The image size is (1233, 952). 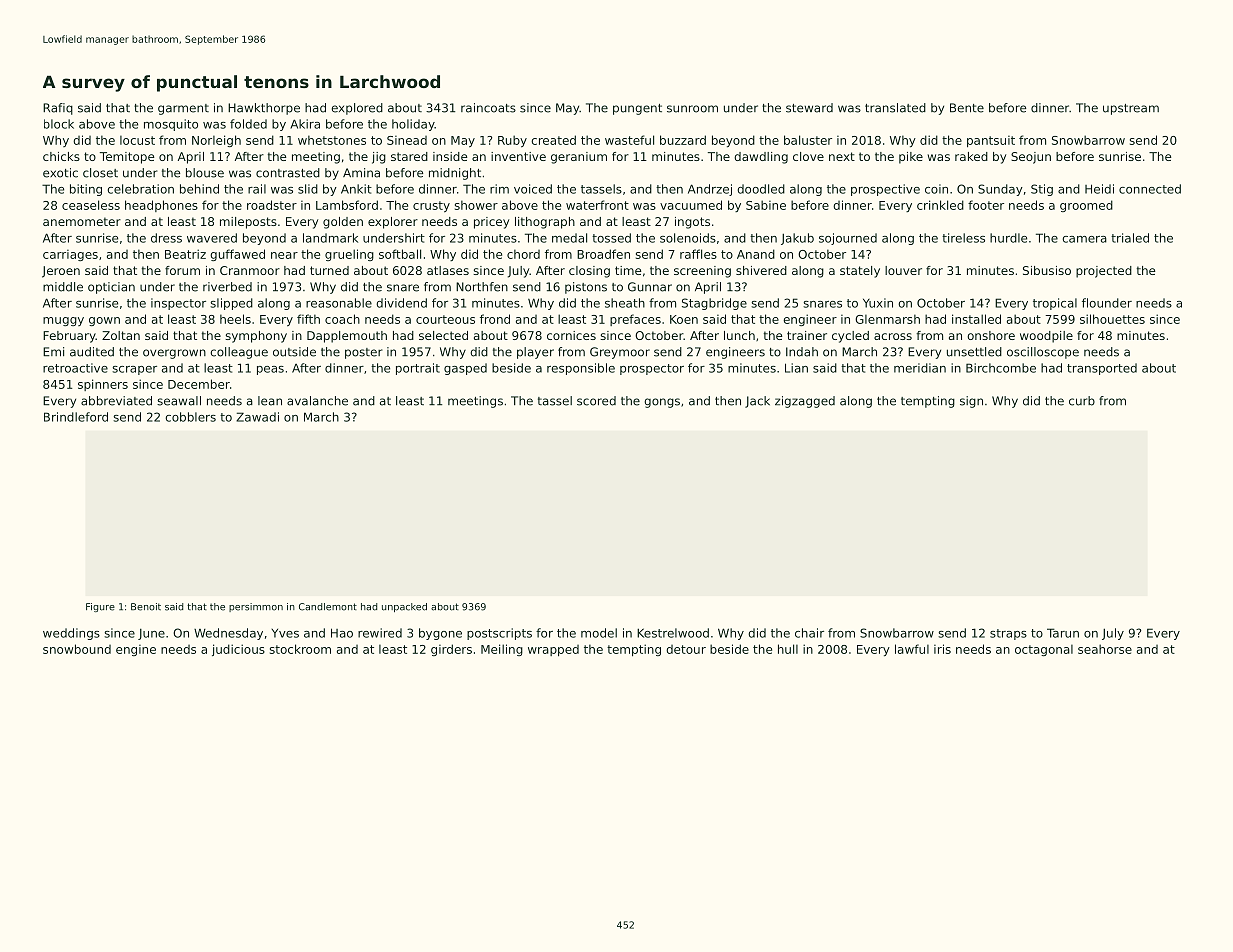 What do you see at coordinates (757, 402) in the document?
I see `Jack` at bounding box center [757, 402].
